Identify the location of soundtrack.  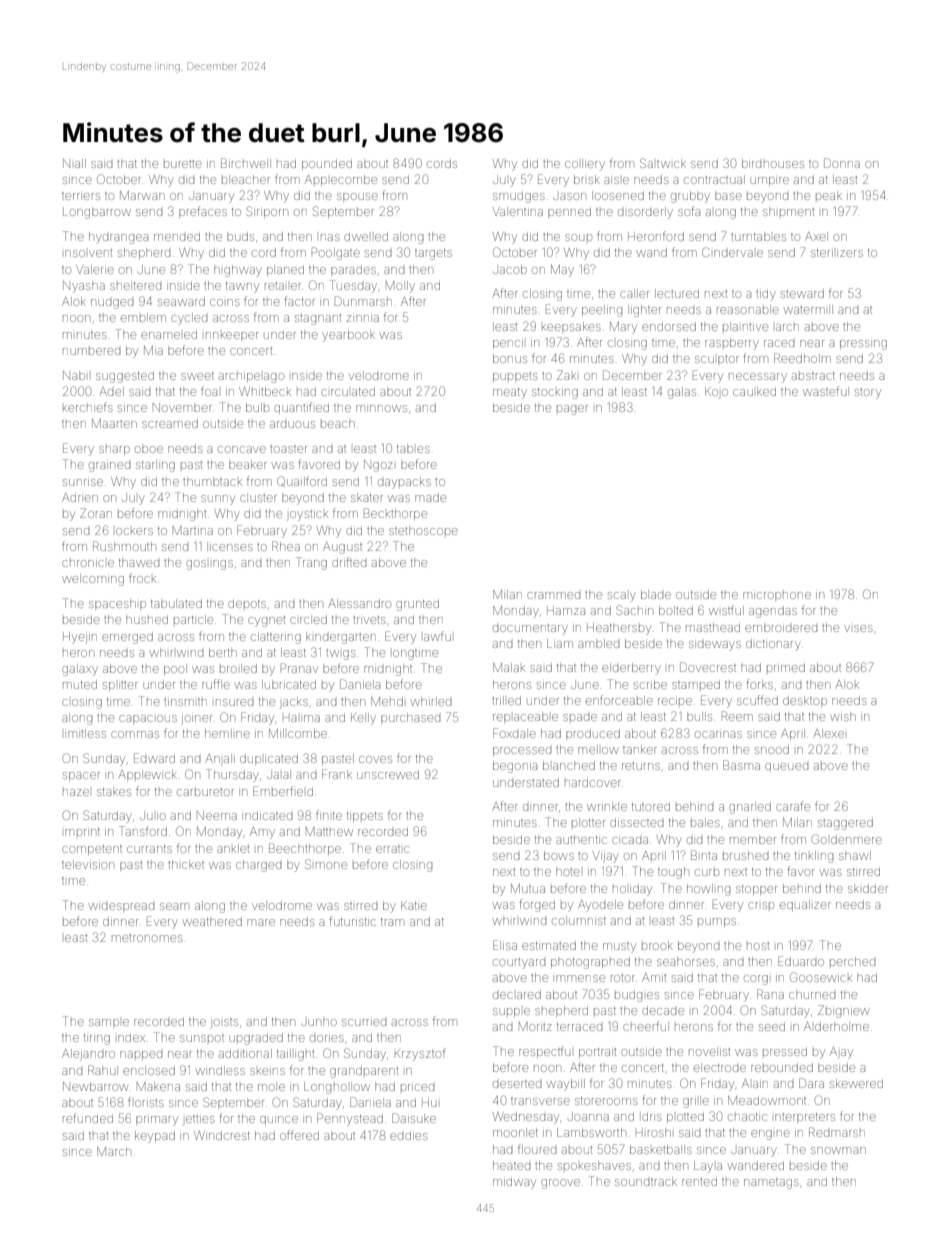
(646, 1181).
